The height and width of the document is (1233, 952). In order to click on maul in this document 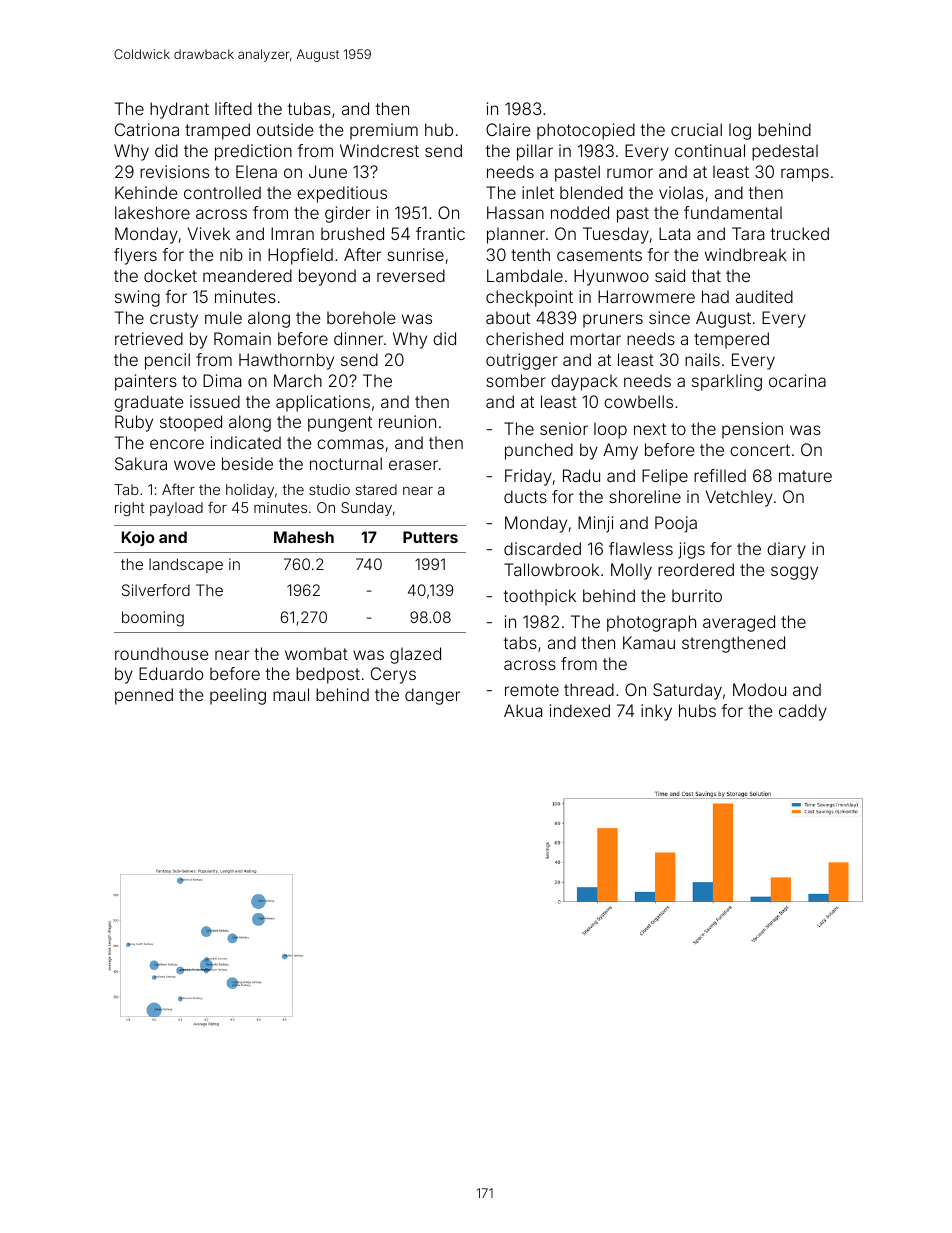, I will do `click(291, 694)`.
